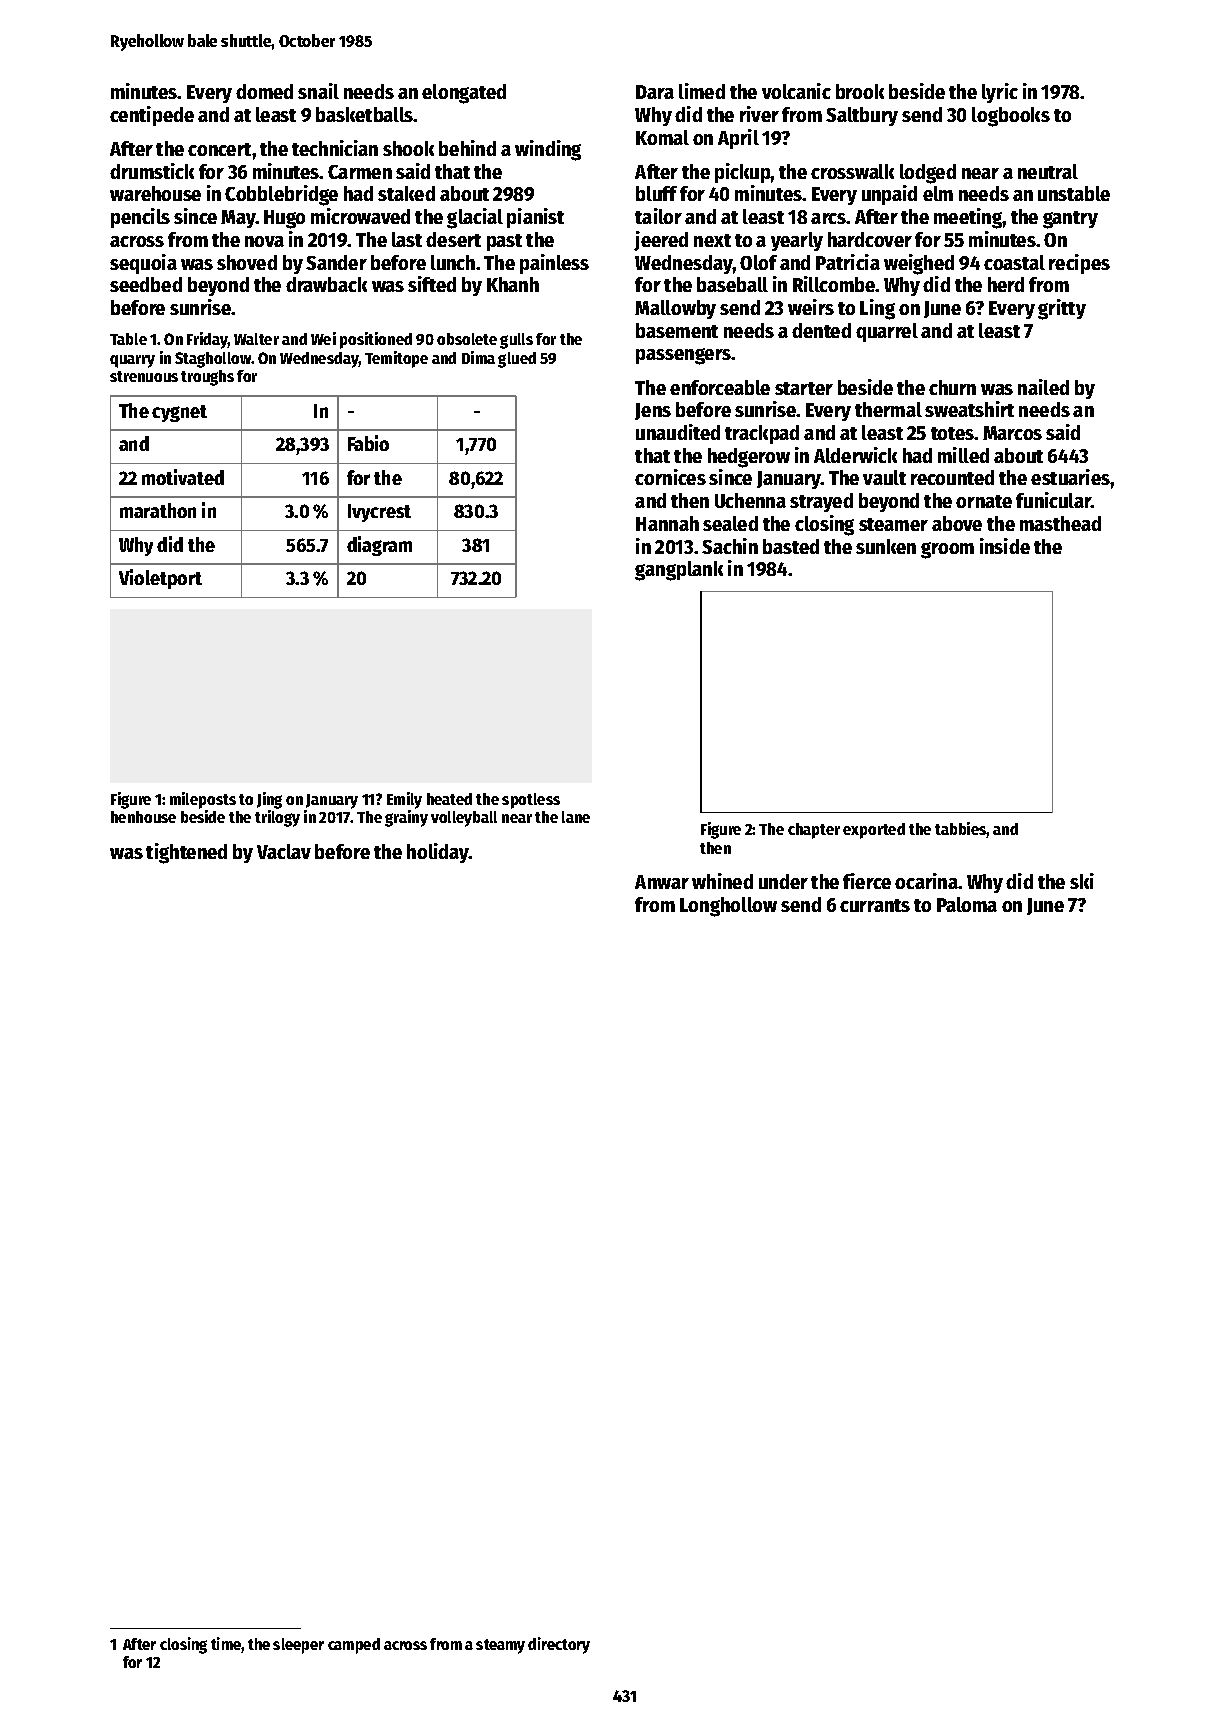 The image size is (1228, 1736). What do you see at coordinates (732, 284) in the image?
I see `baseball` at bounding box center [732, 284].
